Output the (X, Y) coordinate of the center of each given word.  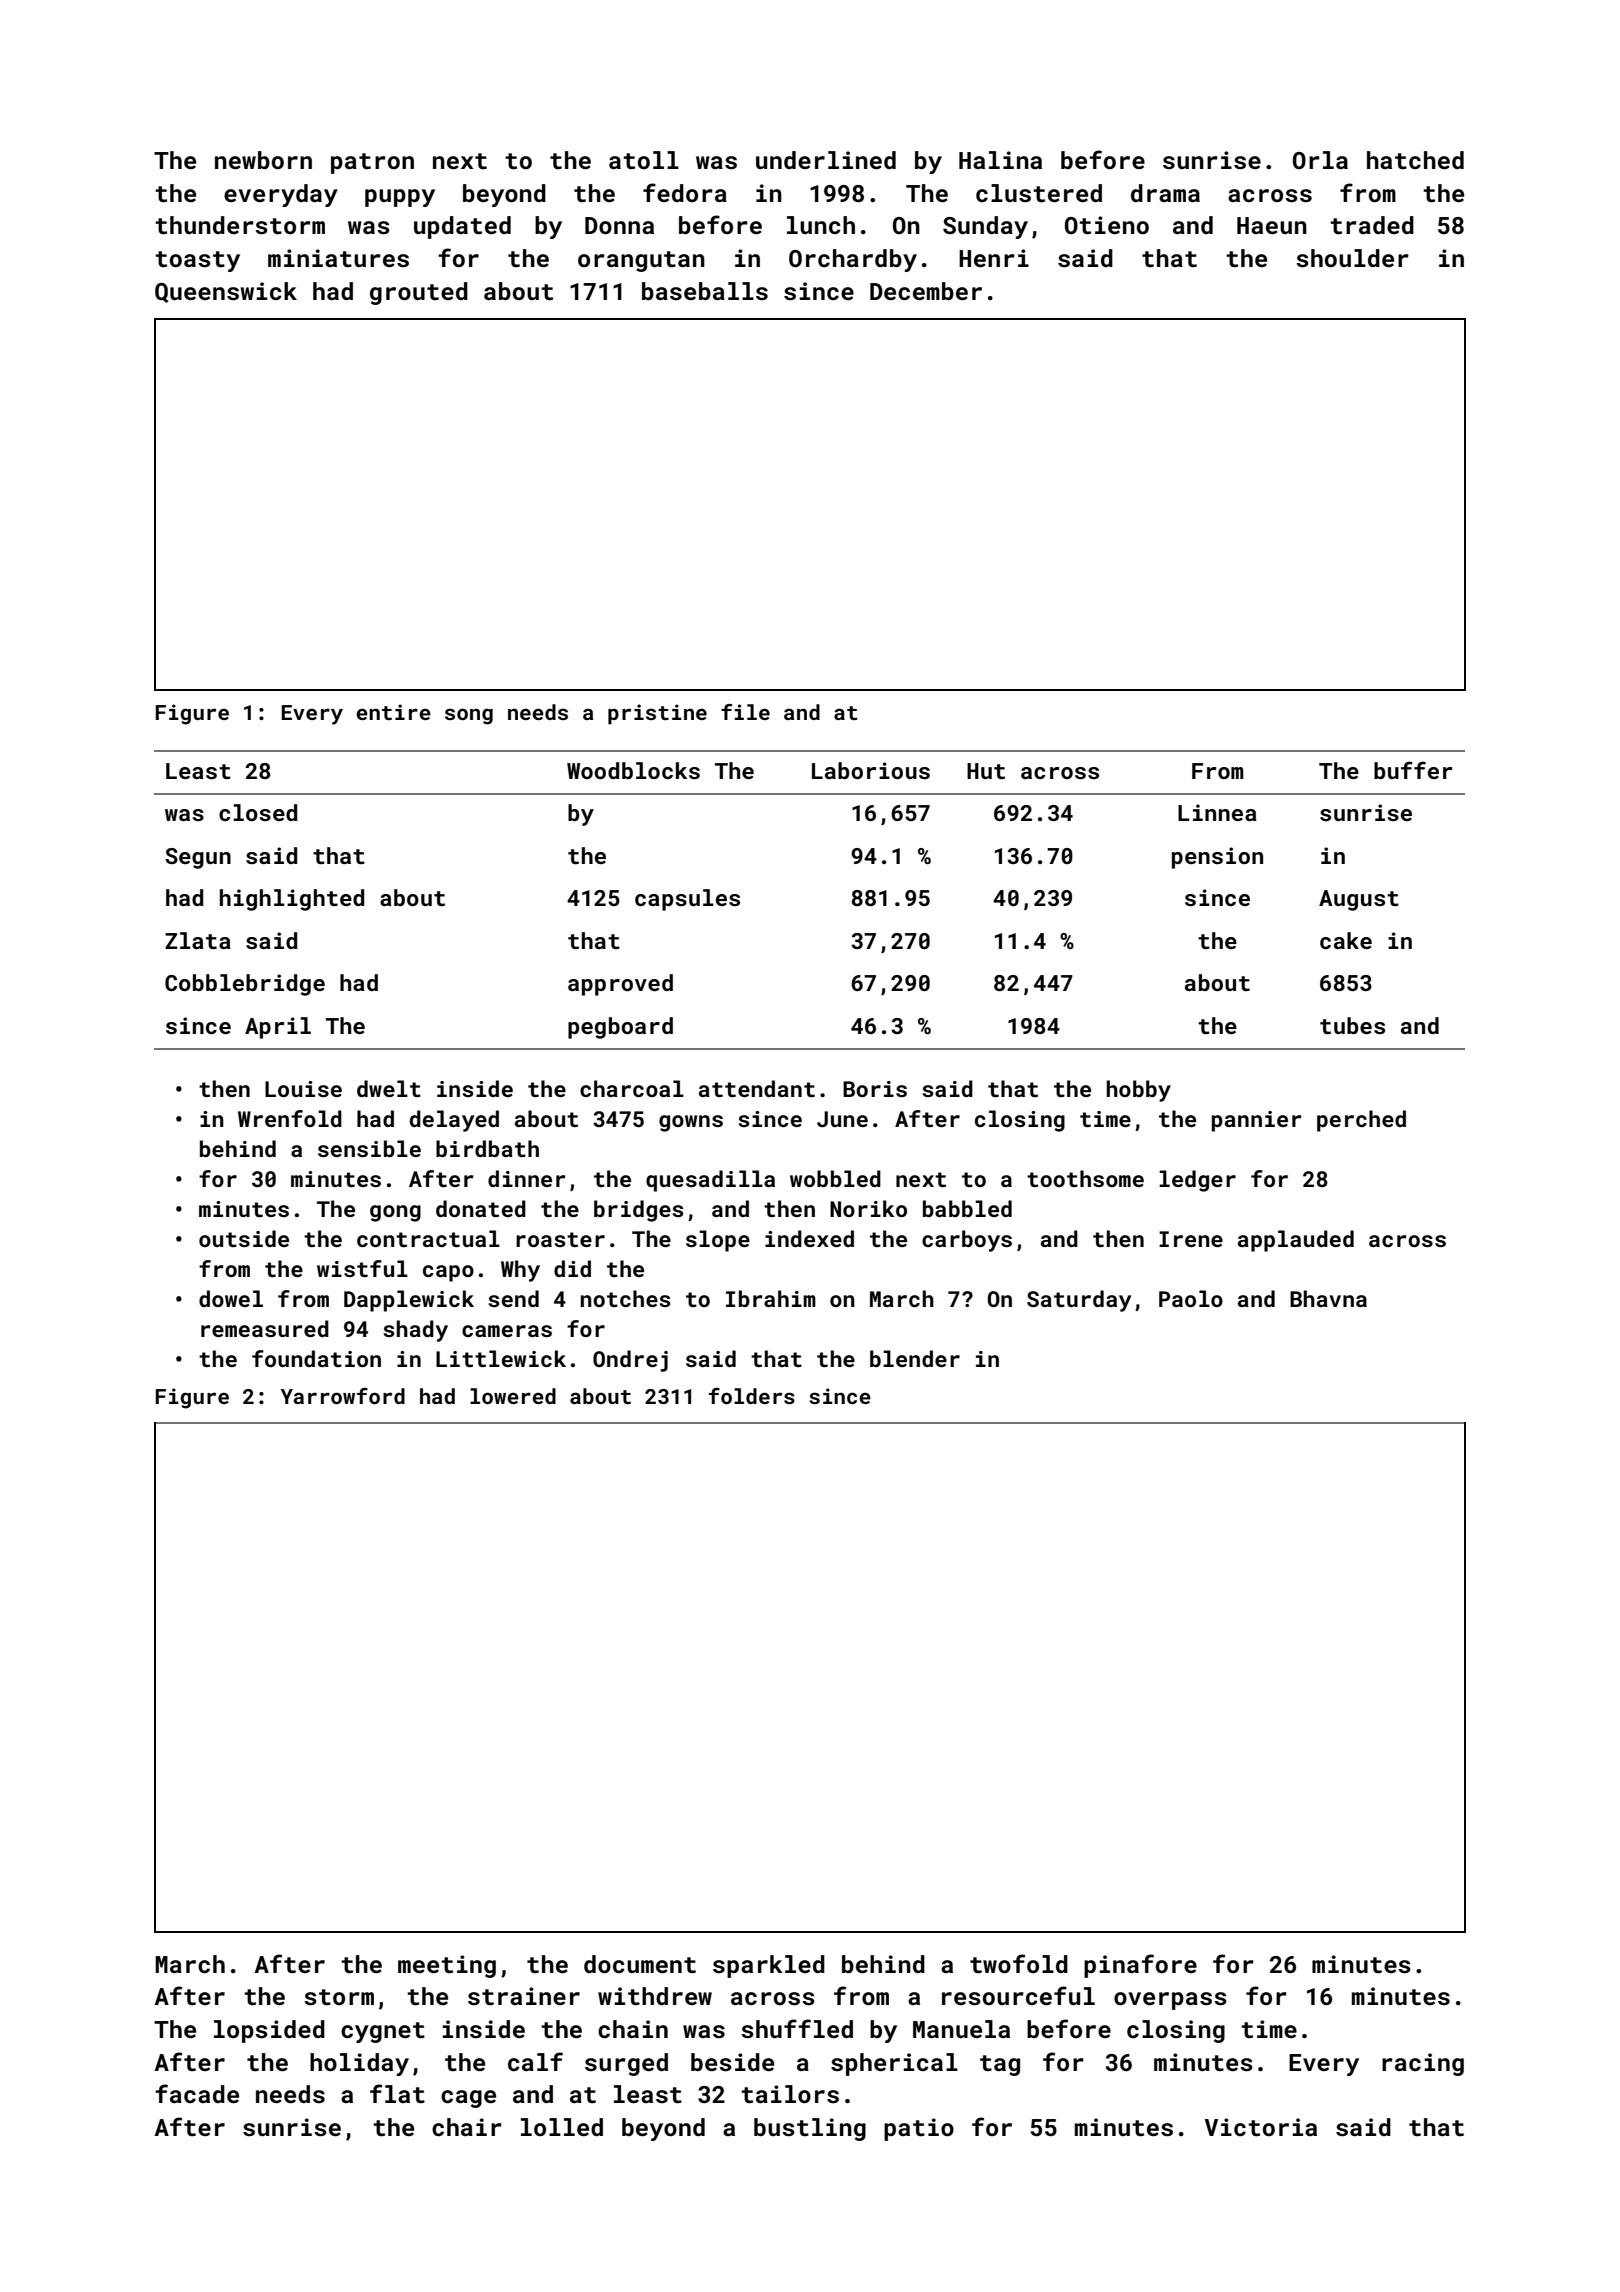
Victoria (1261, 2127)
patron (372, 163)
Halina (1000, 160)
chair (467, 2127)
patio (919, 2129)
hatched (1415, 160)
